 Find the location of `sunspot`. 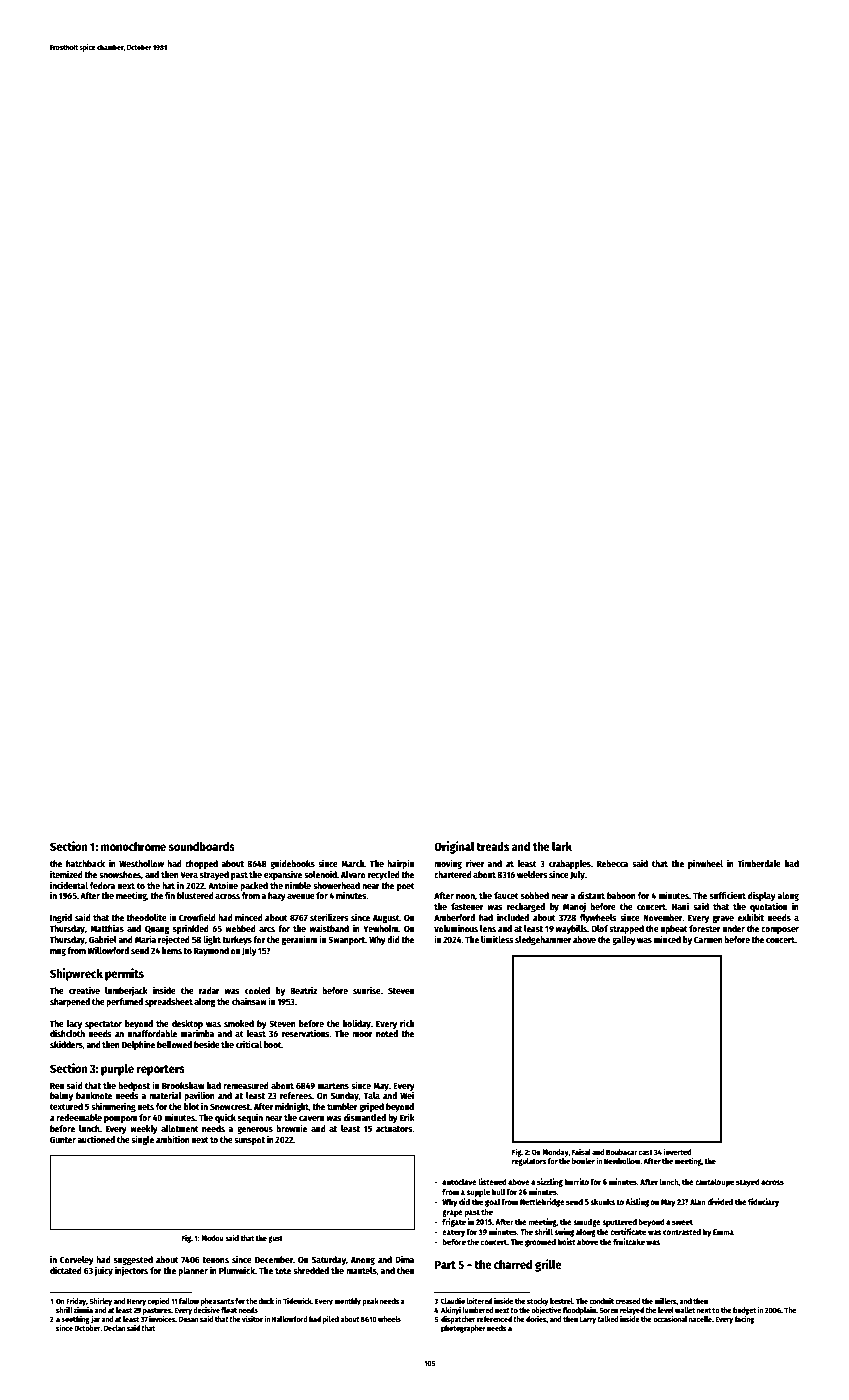

sunspot is located at coordinates (249, 1141).
